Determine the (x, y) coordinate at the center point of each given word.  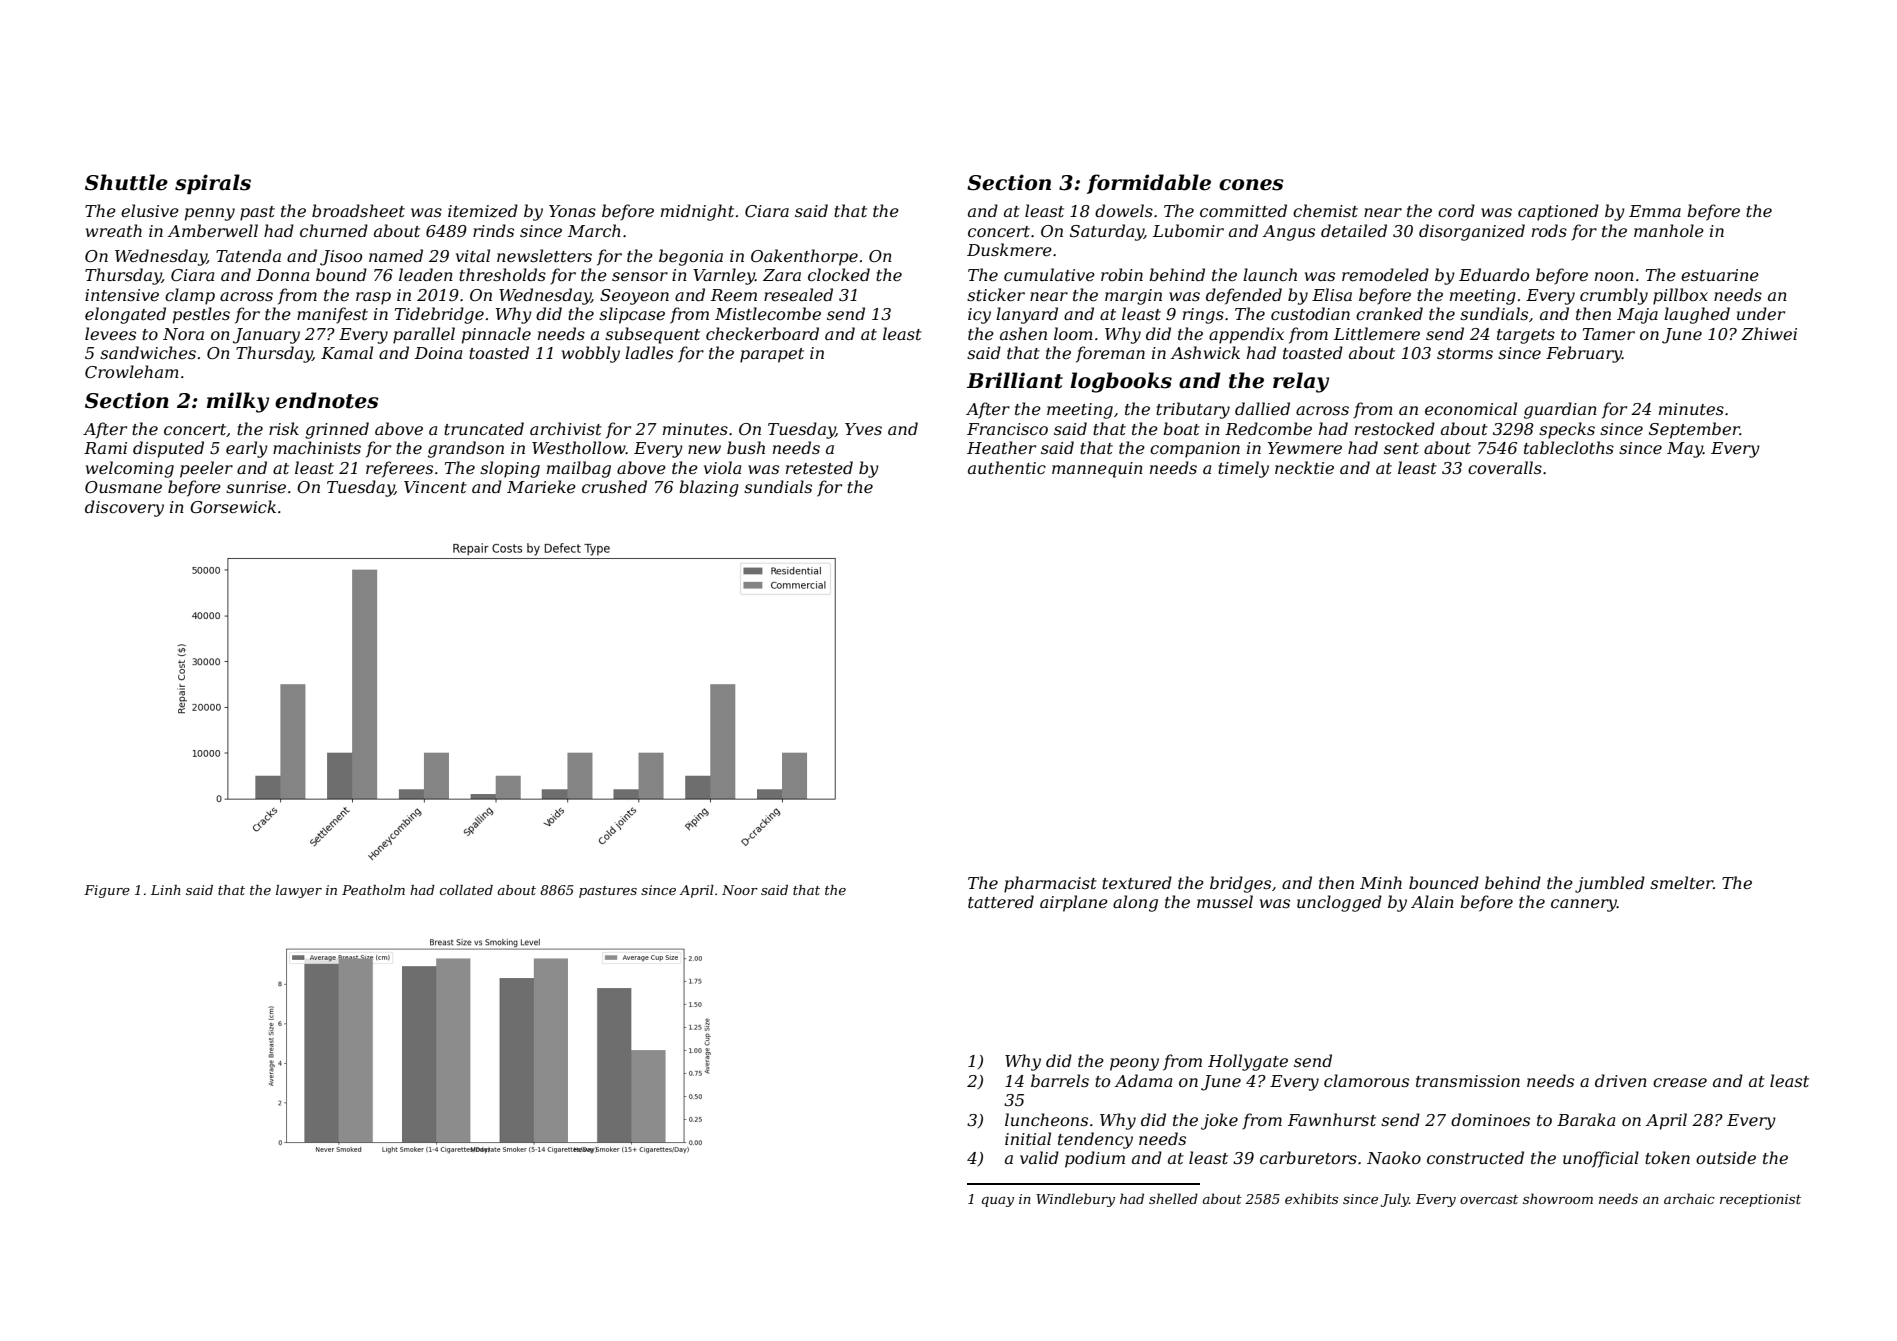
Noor (740, 890)
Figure (107, 891)
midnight (697, 212)
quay (998, 1202)
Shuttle (126, 182)
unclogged (1339, 903)
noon (1614, 276)
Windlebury (1075, 1200)
